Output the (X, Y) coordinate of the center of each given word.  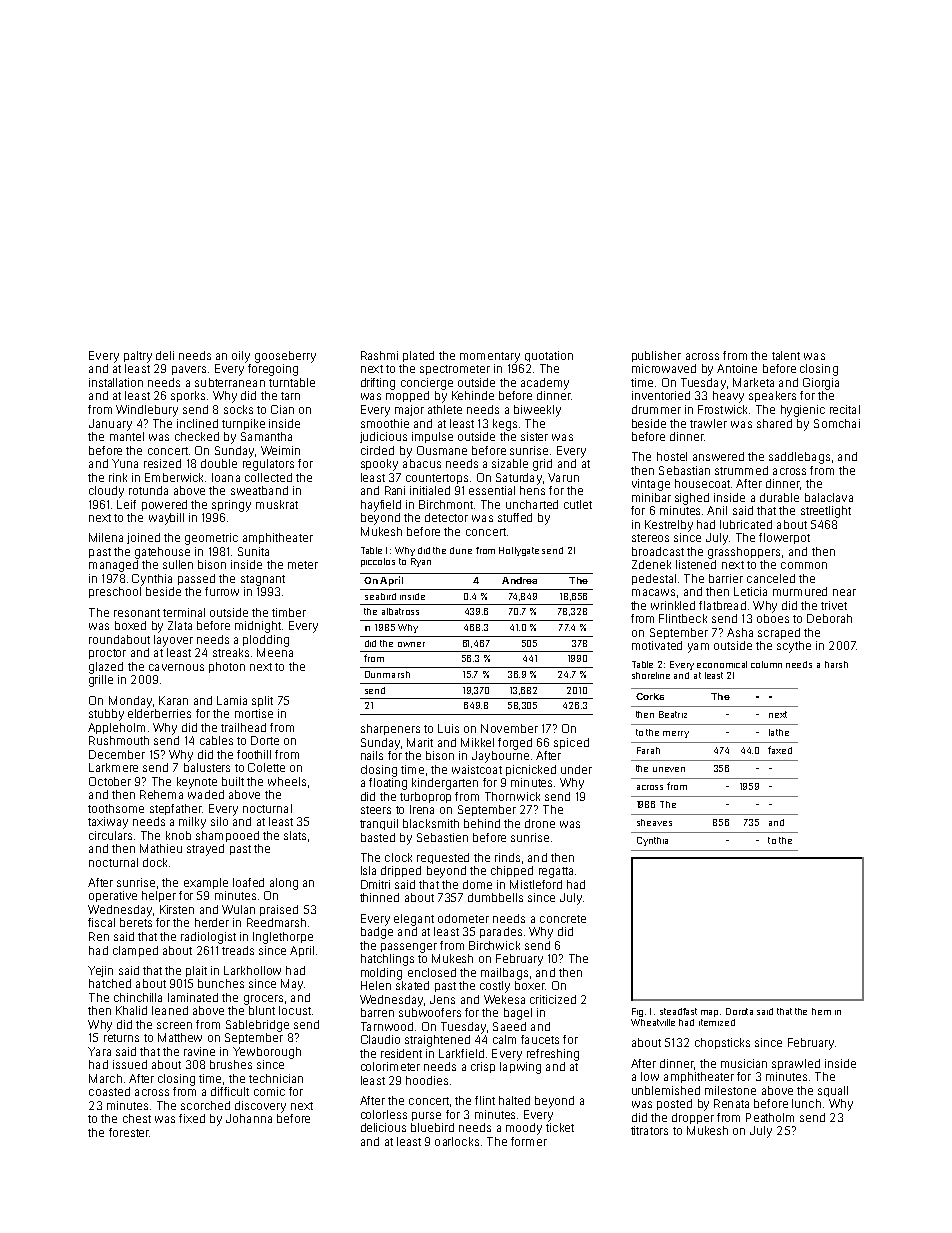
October (110, 781)
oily (241, 357)
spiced (571, 743)
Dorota (739, 1011)
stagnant (263, 580)
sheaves (654, 822)
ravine (199, 1051)
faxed (780, 750)
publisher (656, 356)
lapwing (520, 1068)
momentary (490, 357)
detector (446, 517)
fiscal (101, 922)
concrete (563, 919)
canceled (771, 578)
